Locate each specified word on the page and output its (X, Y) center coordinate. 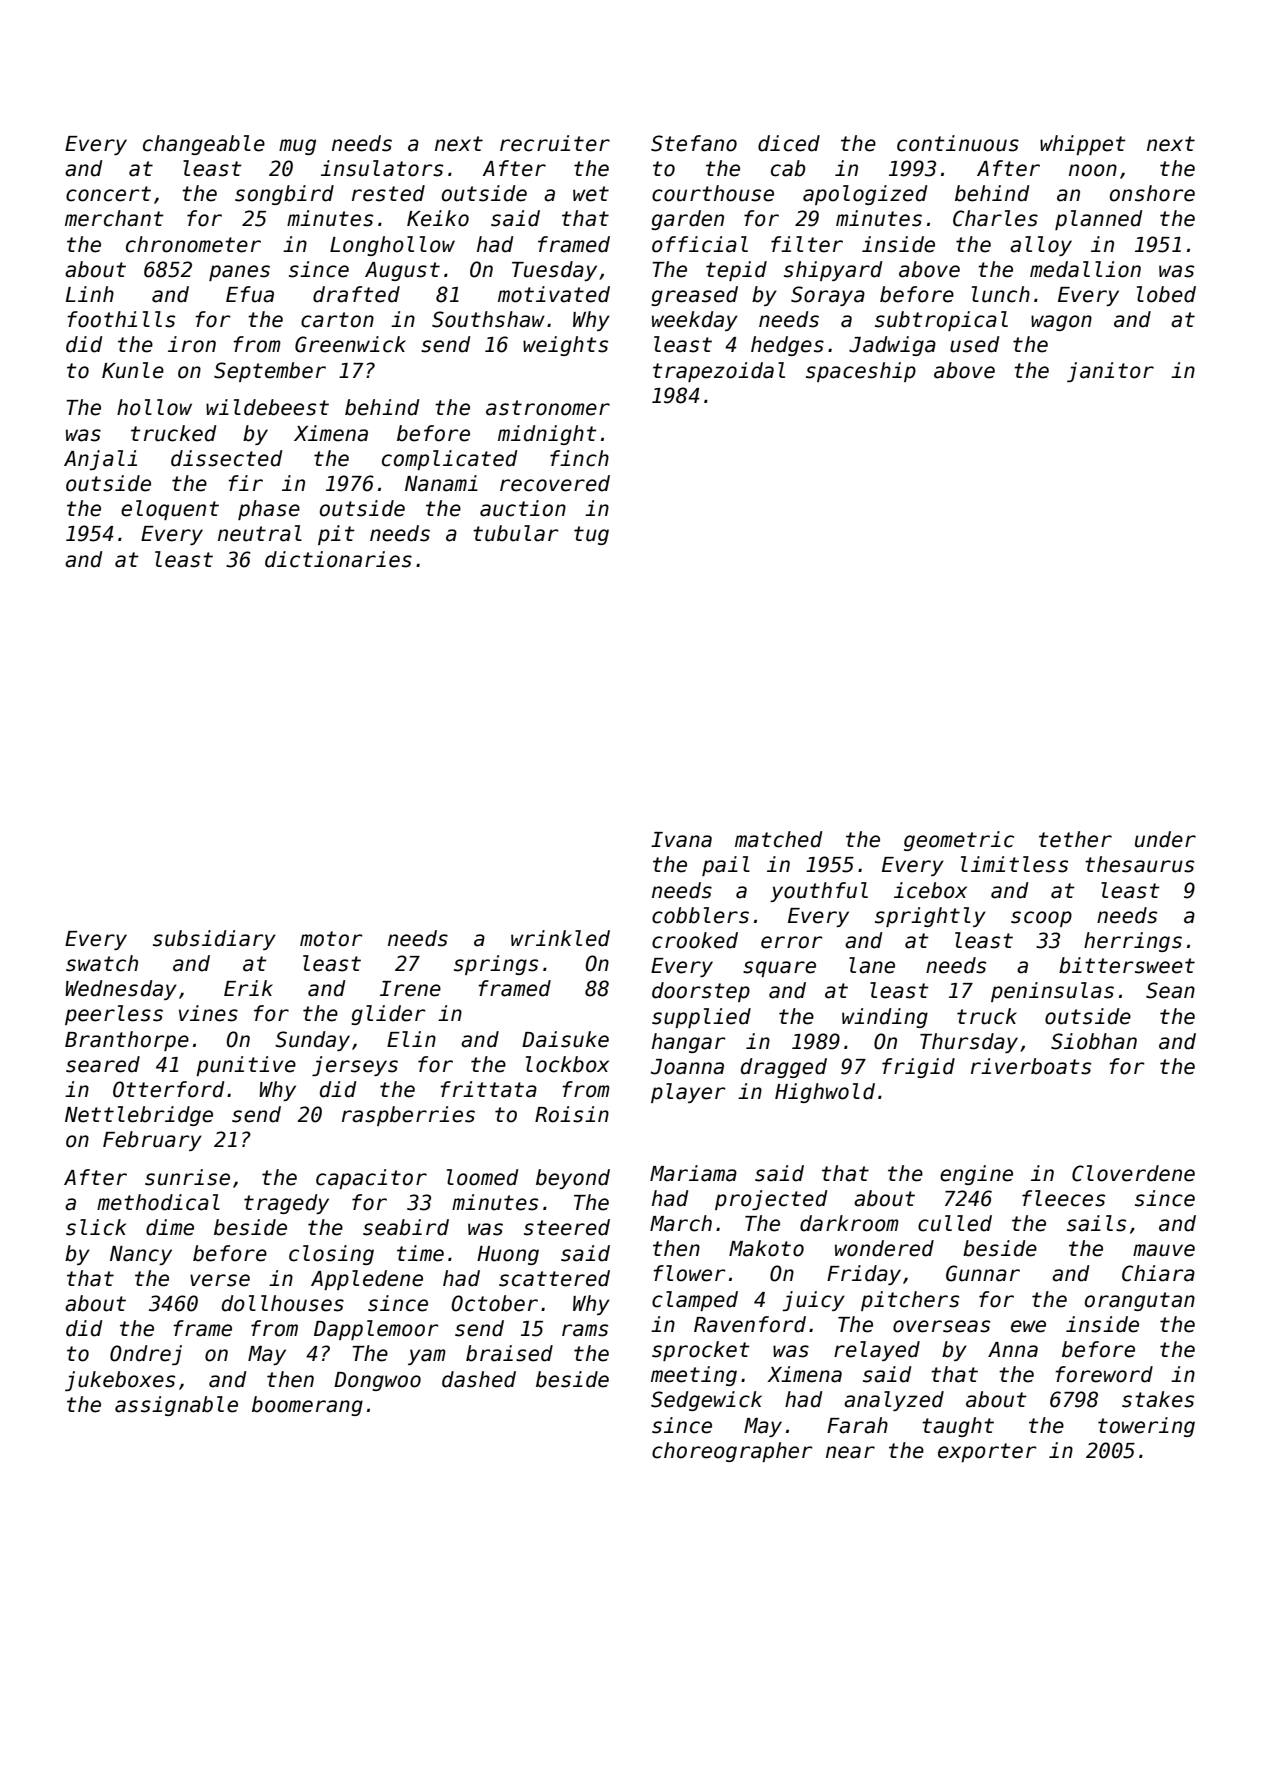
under (1165, 839)
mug (297, 147)
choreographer (732, 1452)
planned (1099, 220)
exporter (987, 1452)
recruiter (555, 143)
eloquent (170, 510)
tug (591, 535)
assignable (176, 1406)
